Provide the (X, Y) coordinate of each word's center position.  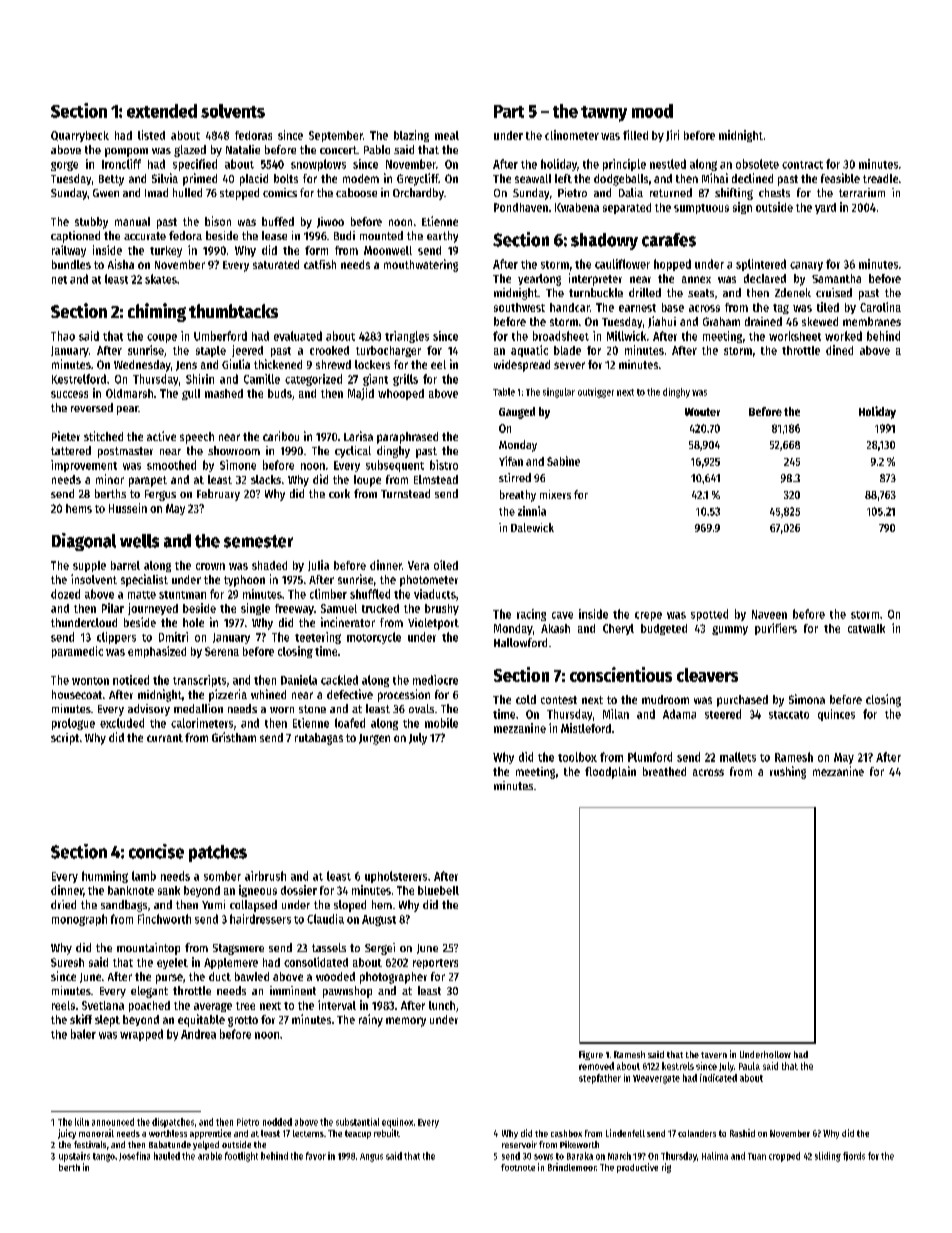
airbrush (265, 876)
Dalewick (532, 527)
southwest (519, 307)
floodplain (610, 772)
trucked (380, 608)
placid (254, 180)
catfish (320, 264)
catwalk (866, 628)
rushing (788, 772)
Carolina (880, 307)
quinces (836, 715)
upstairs (74, 1157)
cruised (834, 292)
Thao (63, 336)
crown (210, 566)
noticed (131, 680)
